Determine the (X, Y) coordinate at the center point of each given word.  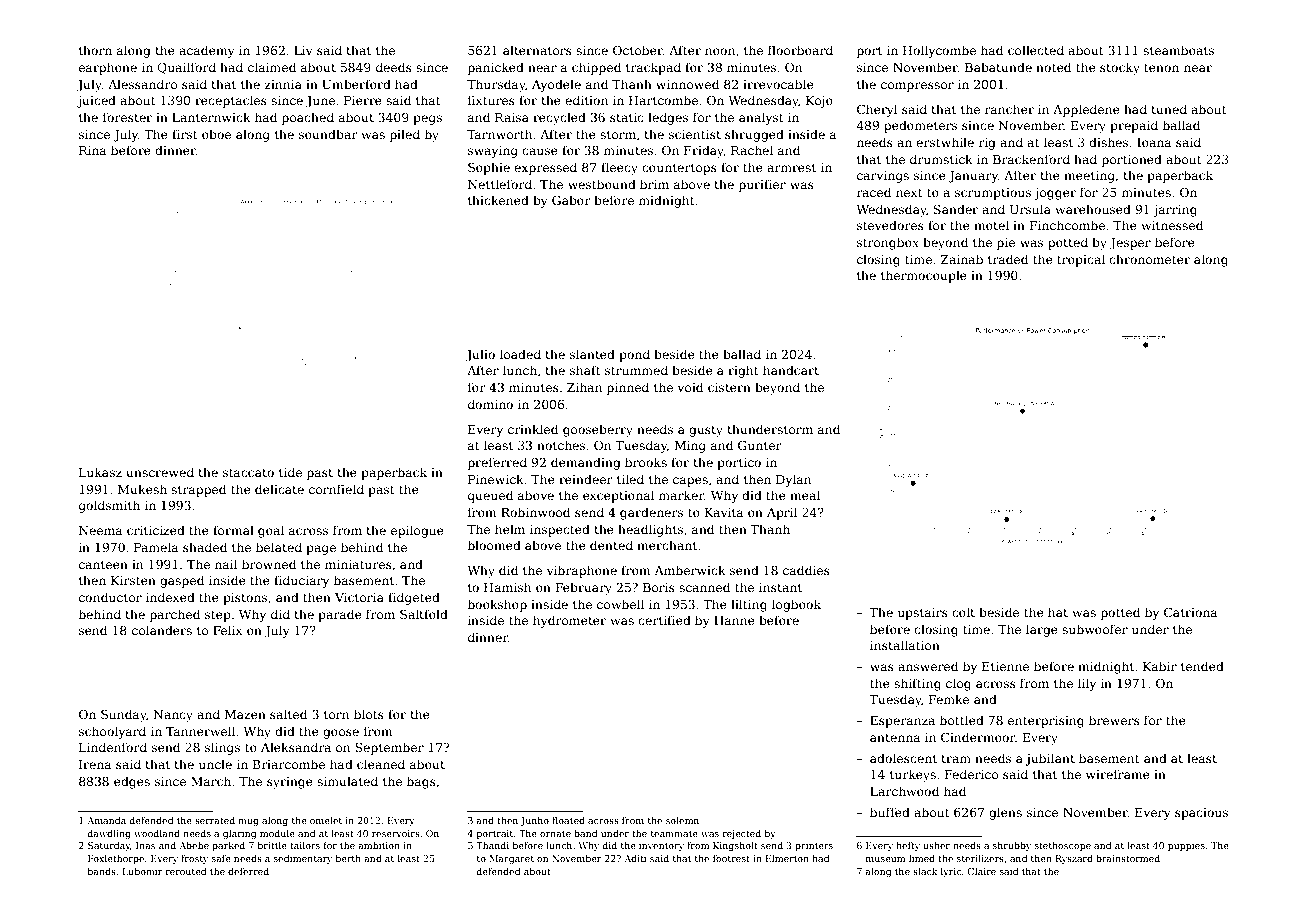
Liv (303, 50)
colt (963, 612)
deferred (248, 871)
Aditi (635, 858)
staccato (248, 472)
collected (1036, 50)
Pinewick (496, 479)
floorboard (800, 50)
